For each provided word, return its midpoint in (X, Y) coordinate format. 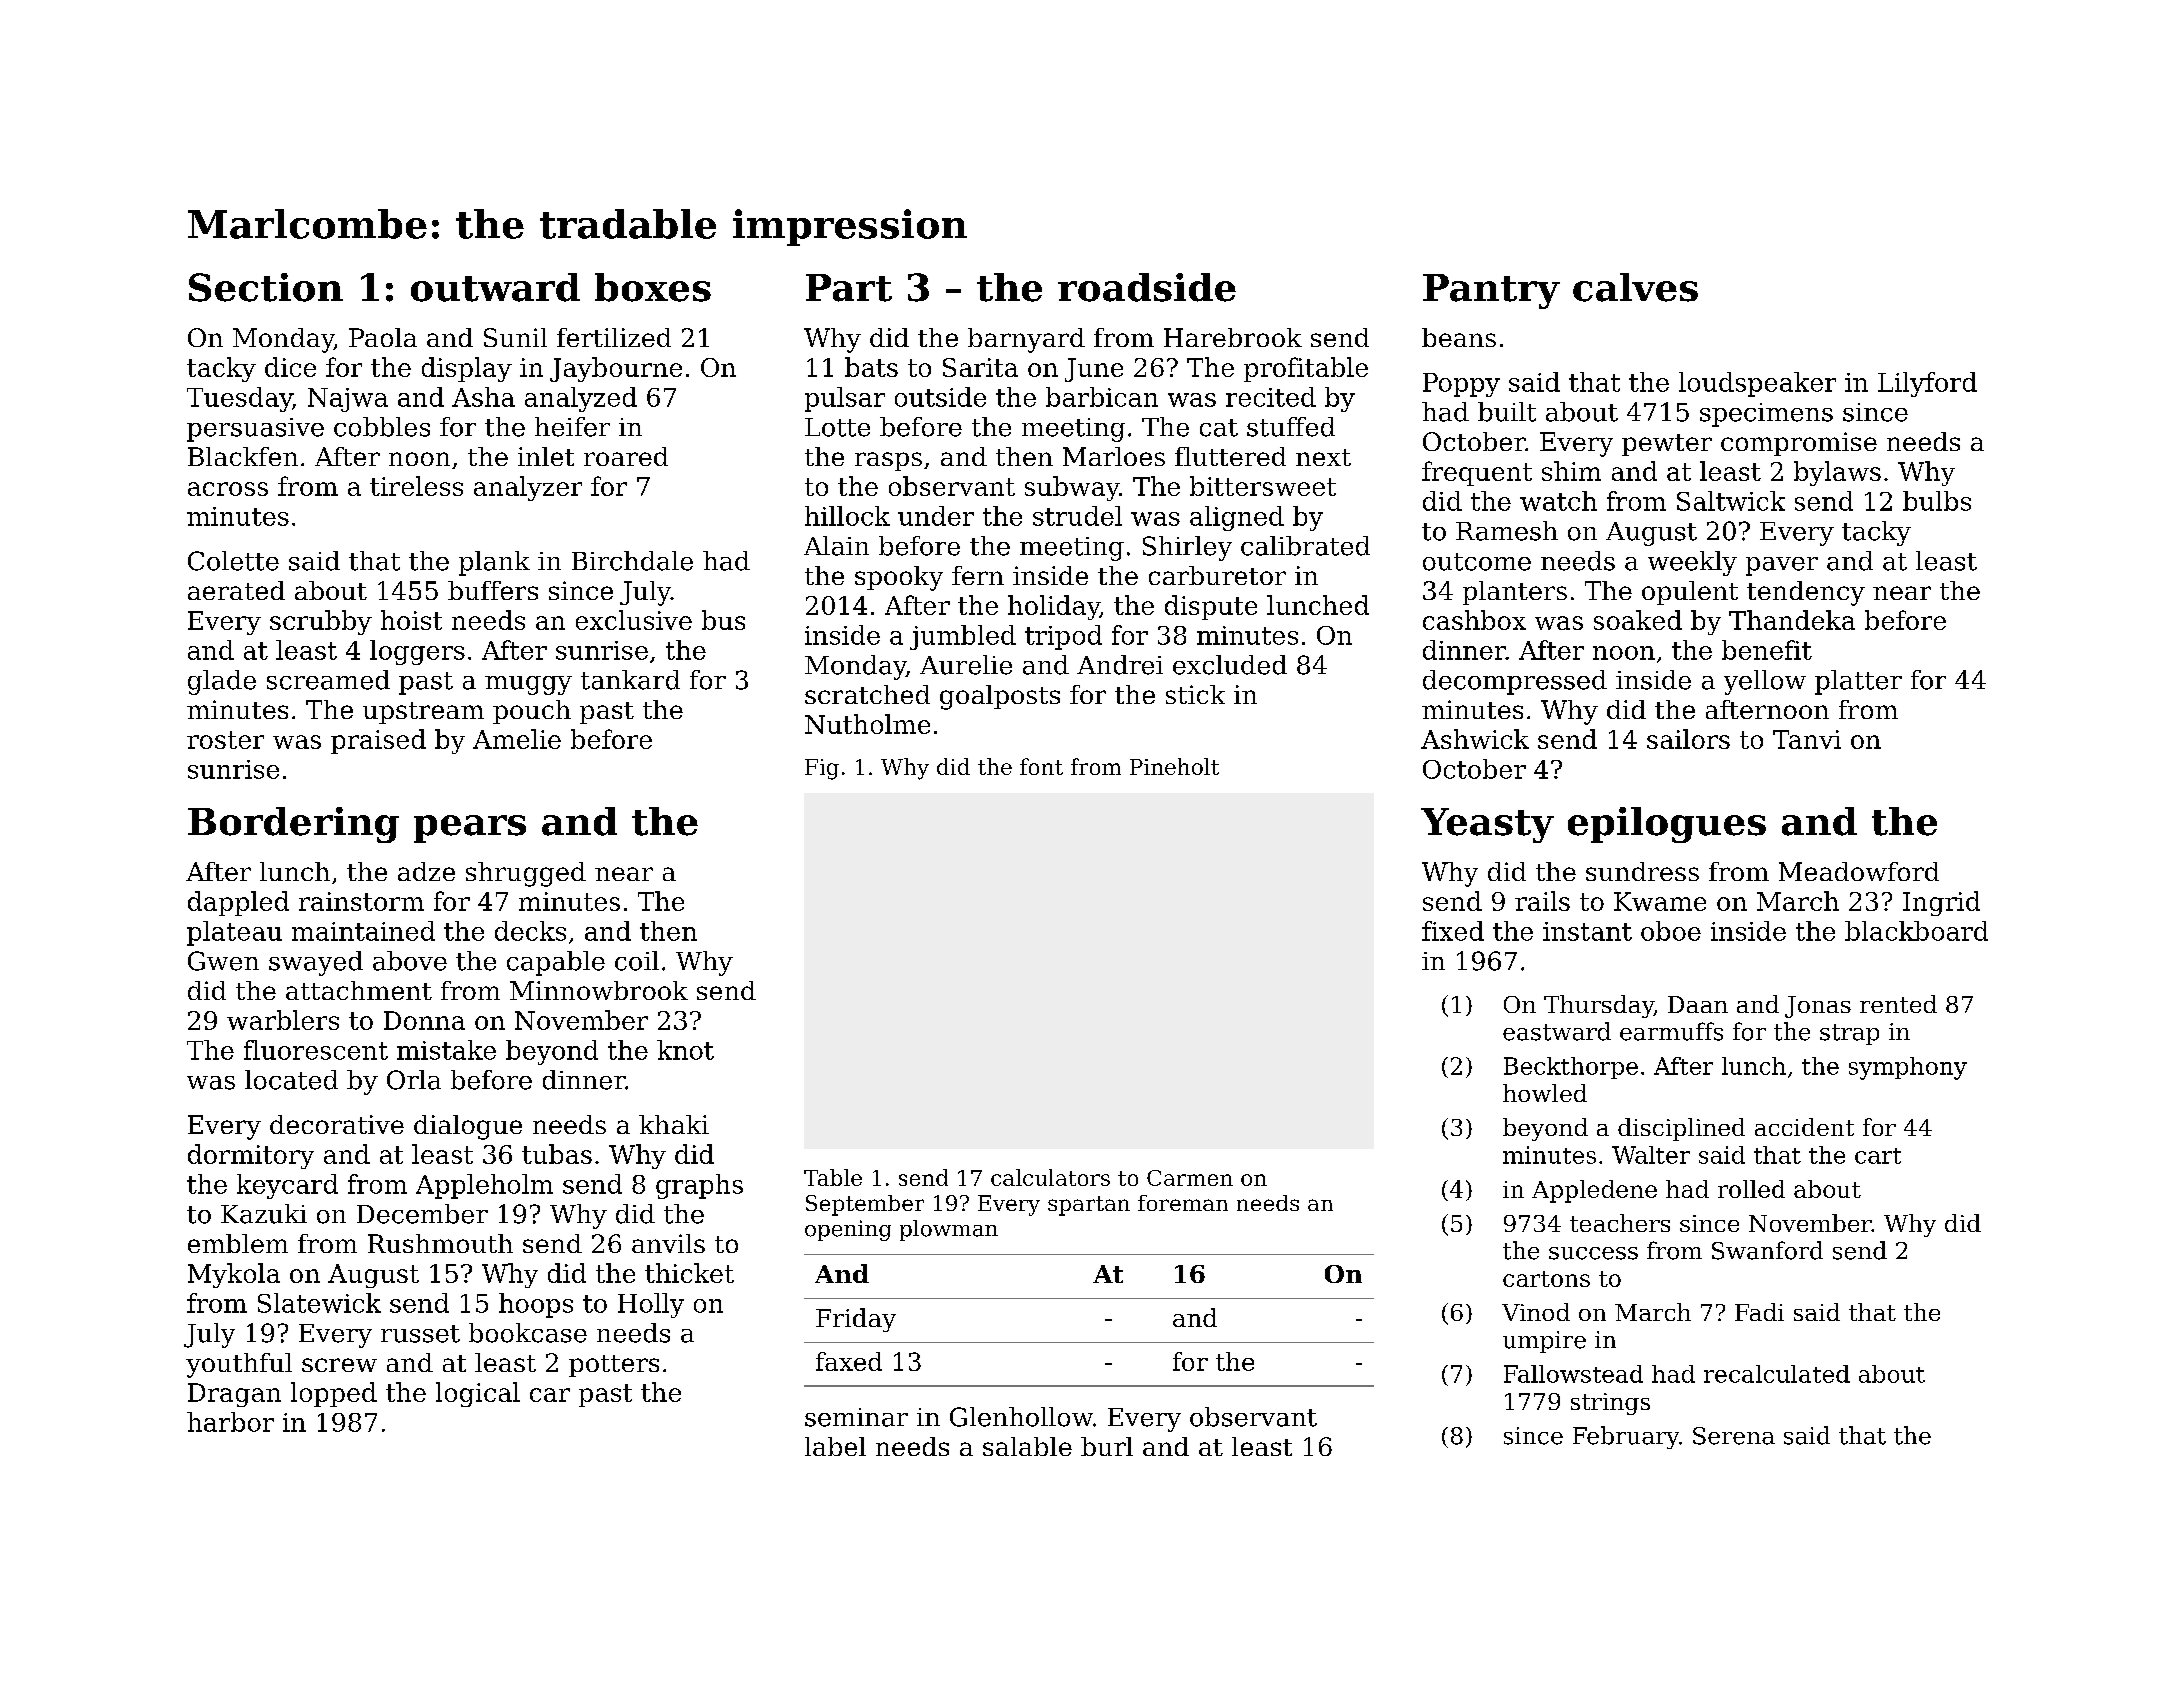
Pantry (1491, 291)
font (1041, 766)
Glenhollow (1021, 1417)
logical (478, 1394)
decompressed (1515, 682)
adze (426, 871)
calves (1635, 287)
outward (495, 287)
